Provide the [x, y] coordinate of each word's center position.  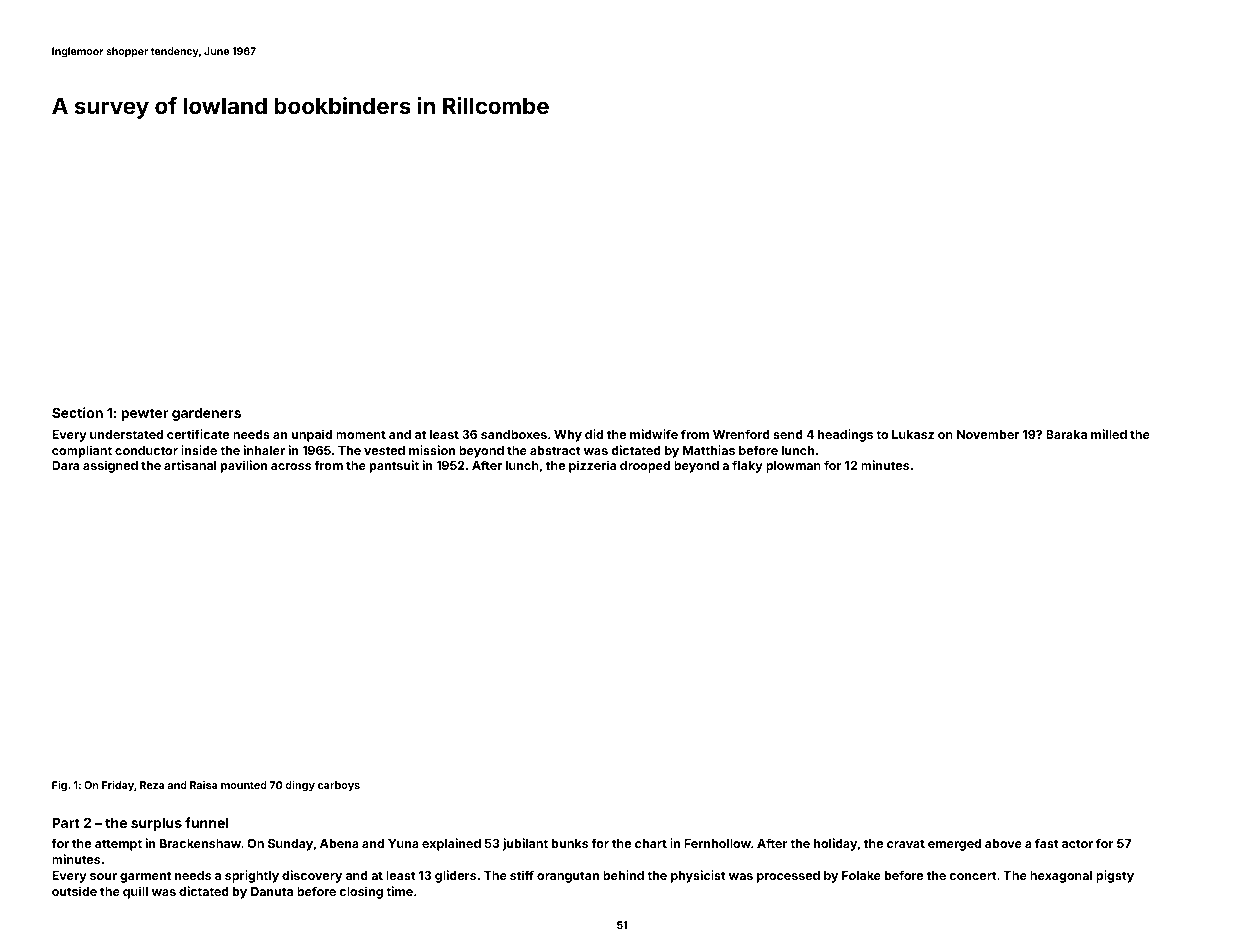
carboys [339, 786]
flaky [747, 466]
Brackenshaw [200, 843]
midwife [654, 434]
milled [1109, 434]
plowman [793, 467]
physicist [698, 876]
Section [77, 412]
